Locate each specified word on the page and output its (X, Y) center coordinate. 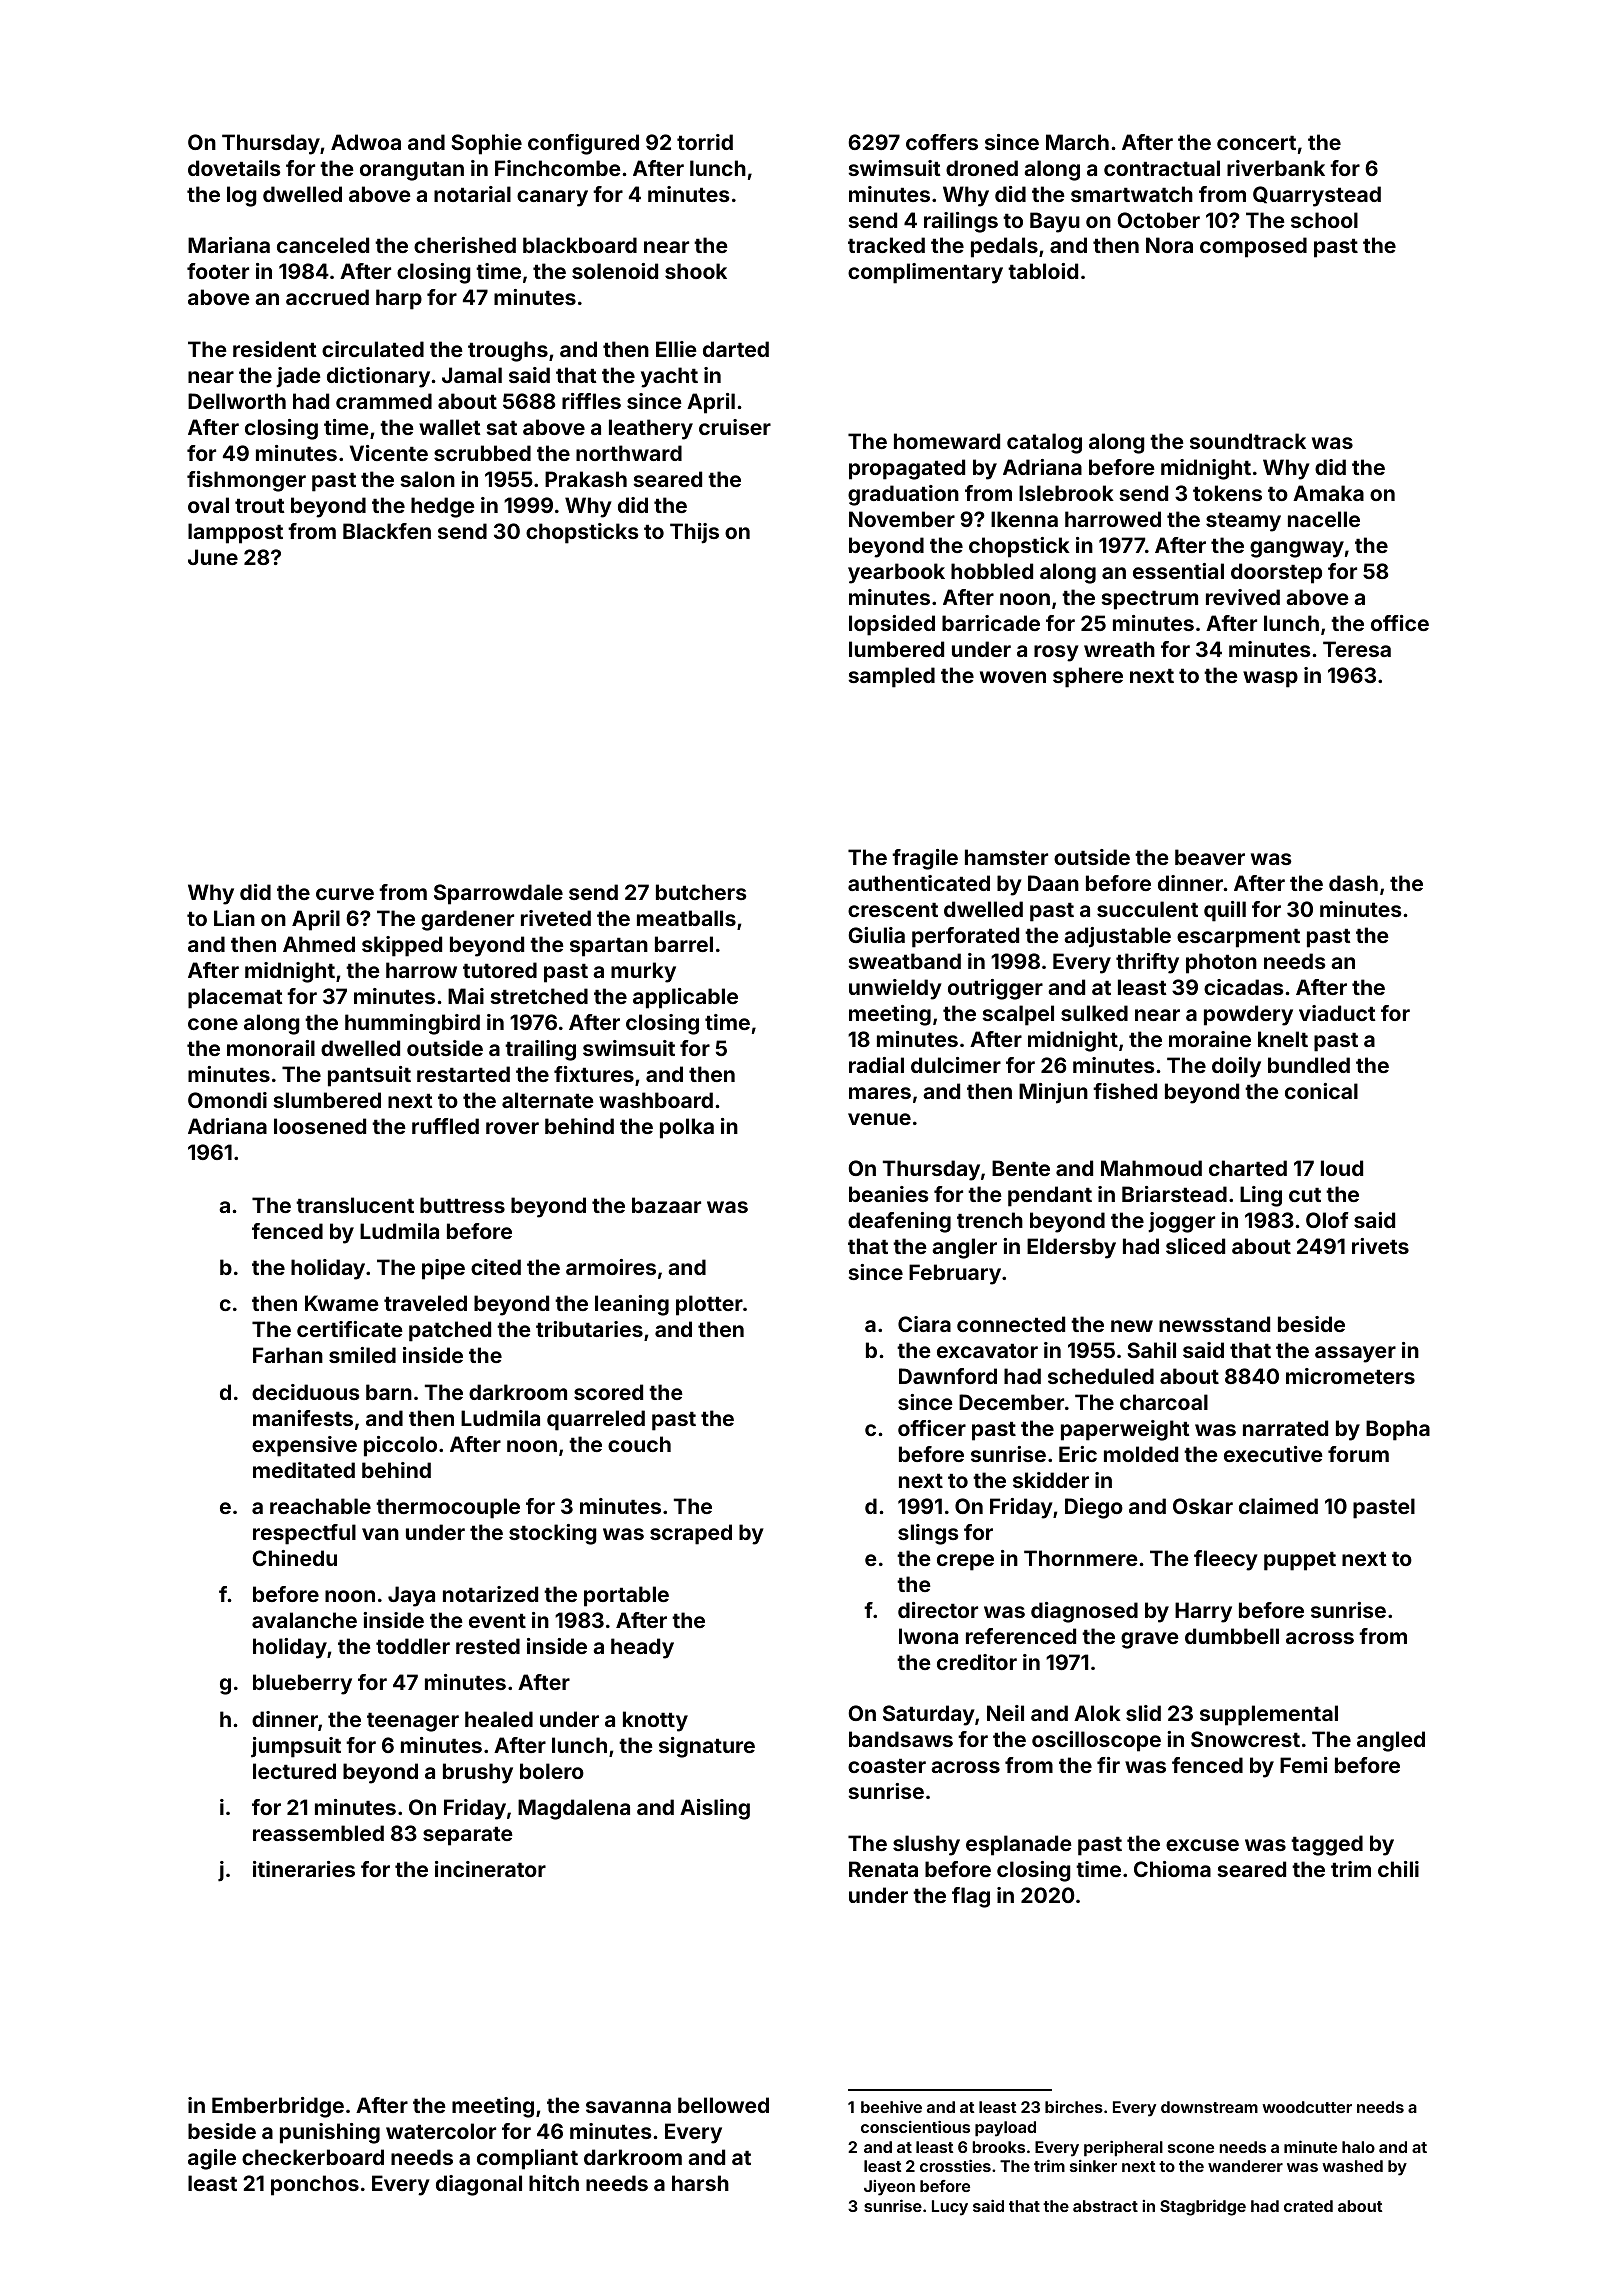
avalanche (304, 1620)
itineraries (304, 1869)
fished (1125, 1091)
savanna (628, 2107)
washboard (656, 1100)
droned (982, 168)
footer (218, 271)
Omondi (227, 1100)
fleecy (1226, 1560)
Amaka (1328, 493)
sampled (891, 677)
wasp (1270, 679)
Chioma (1172, 1869)
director (938, 1610)
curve (345, 894)
